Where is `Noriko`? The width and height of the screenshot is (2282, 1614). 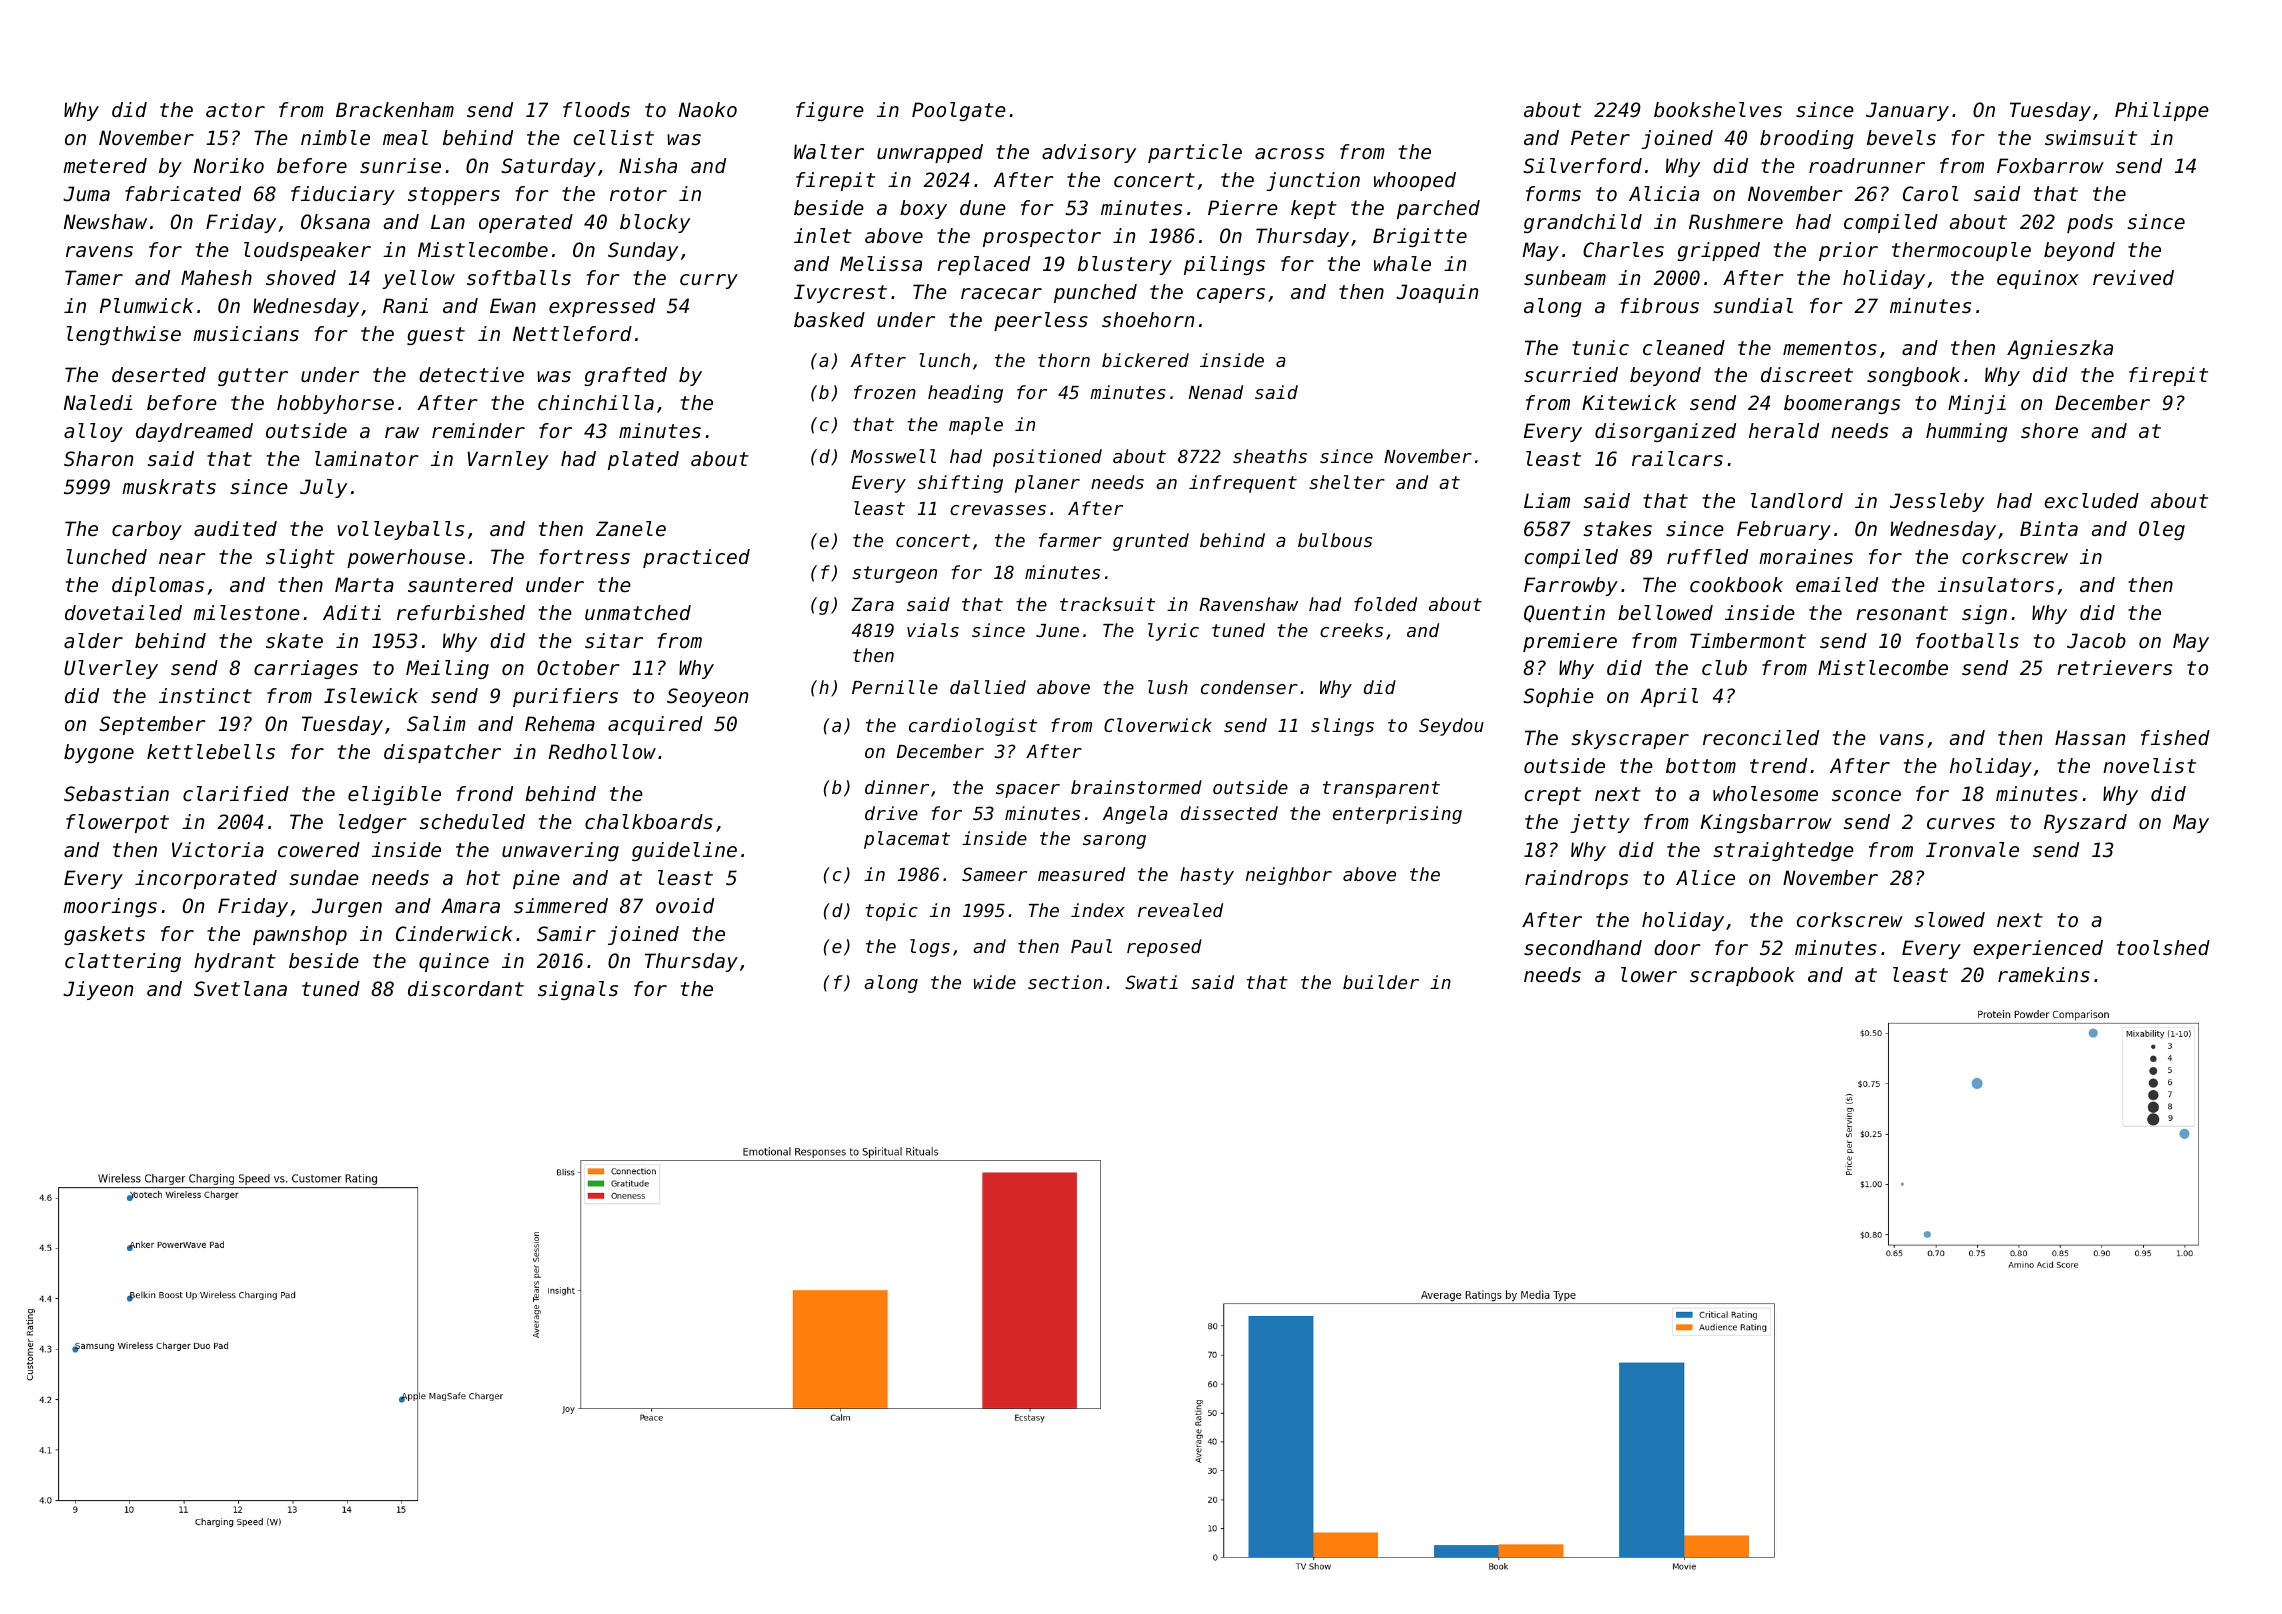
Noriko is located at coordinates (229, 166).
